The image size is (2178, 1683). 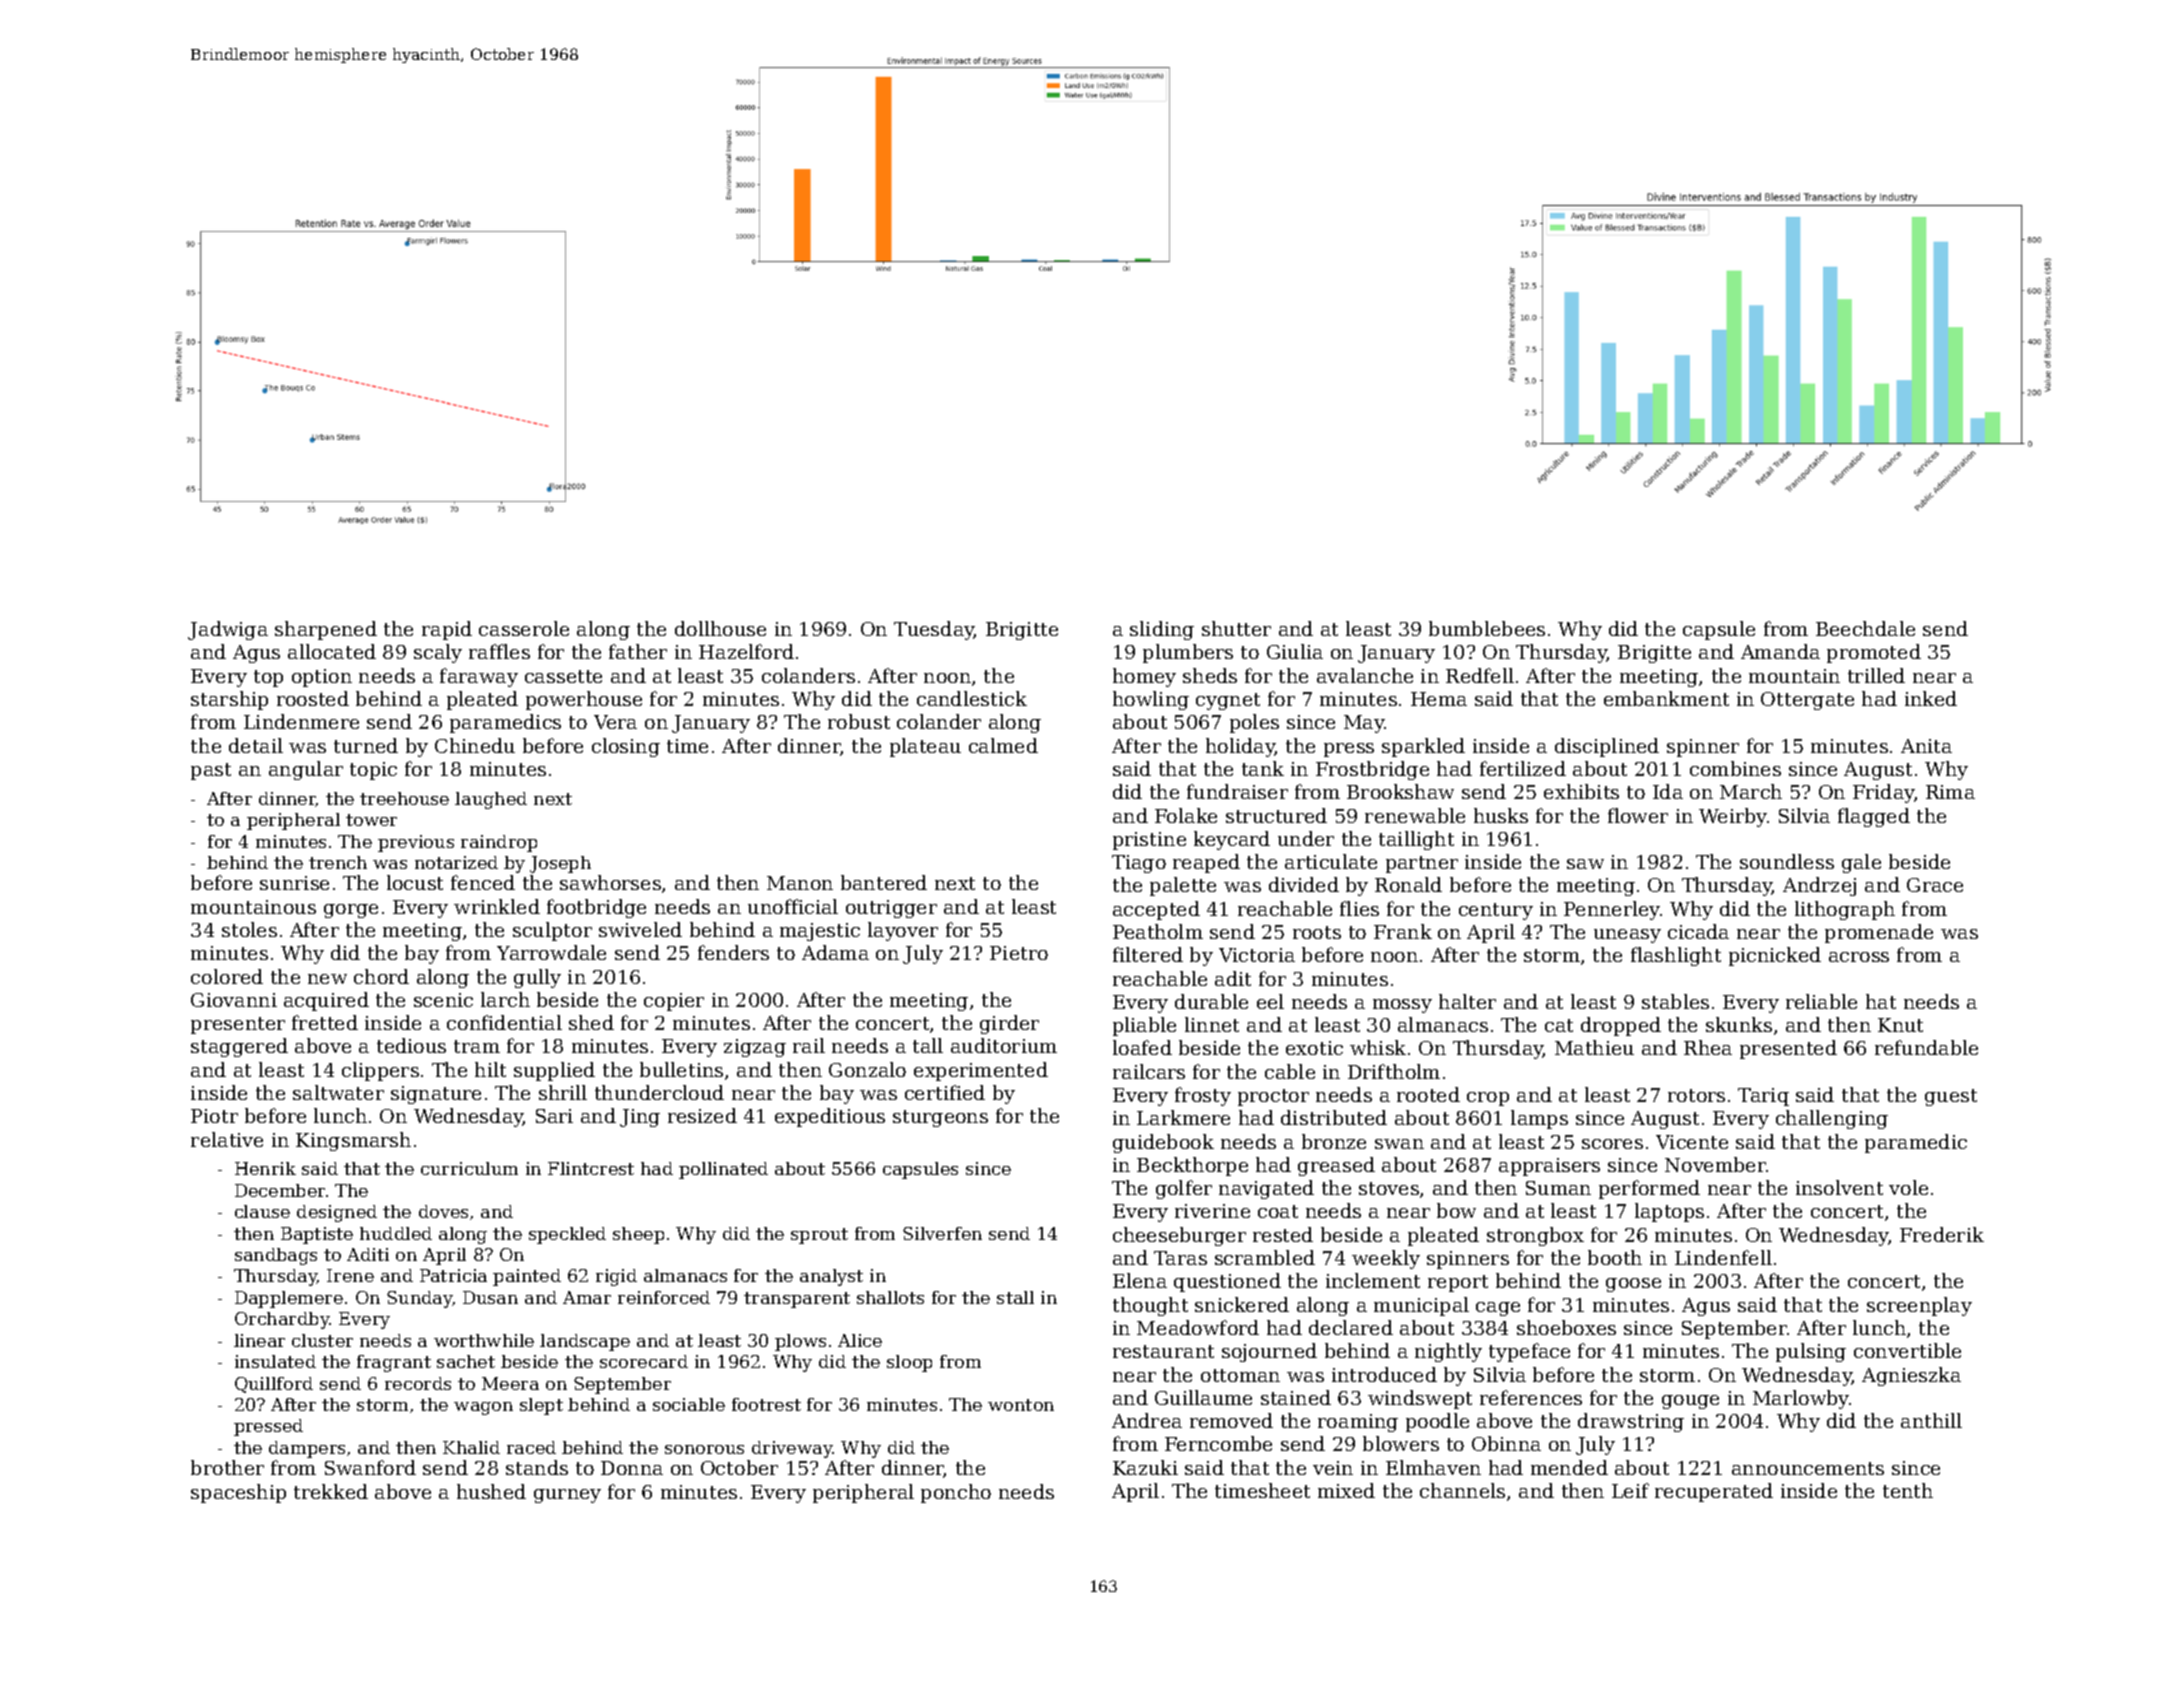 I want to click on spaceship, so click(x=238, y=1493).
